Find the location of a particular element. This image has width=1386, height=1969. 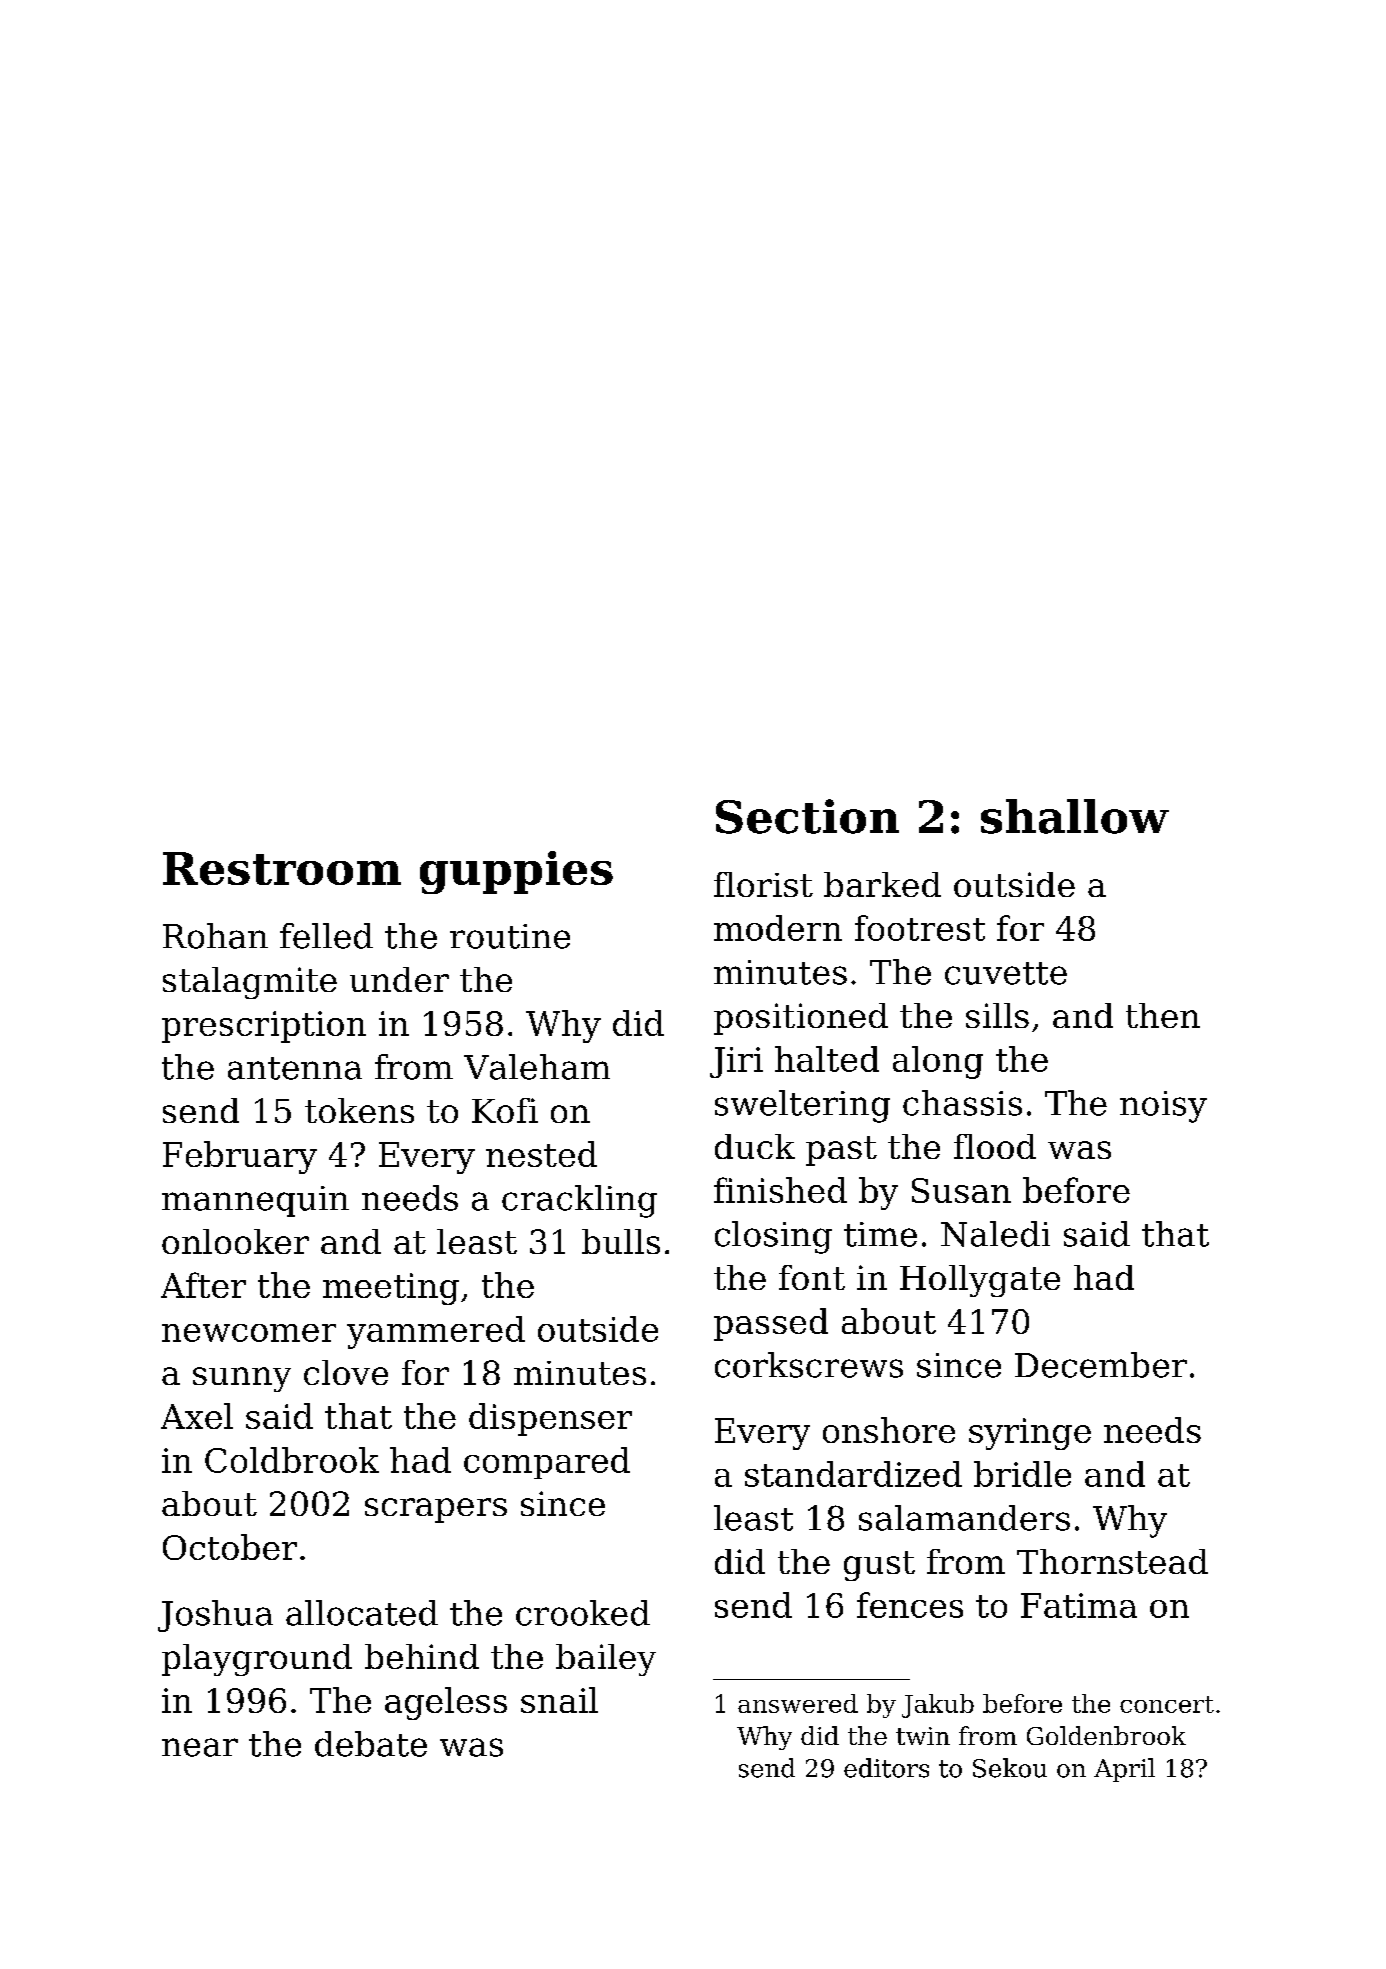

Fatima is located at coordinates (1079, 1605).
